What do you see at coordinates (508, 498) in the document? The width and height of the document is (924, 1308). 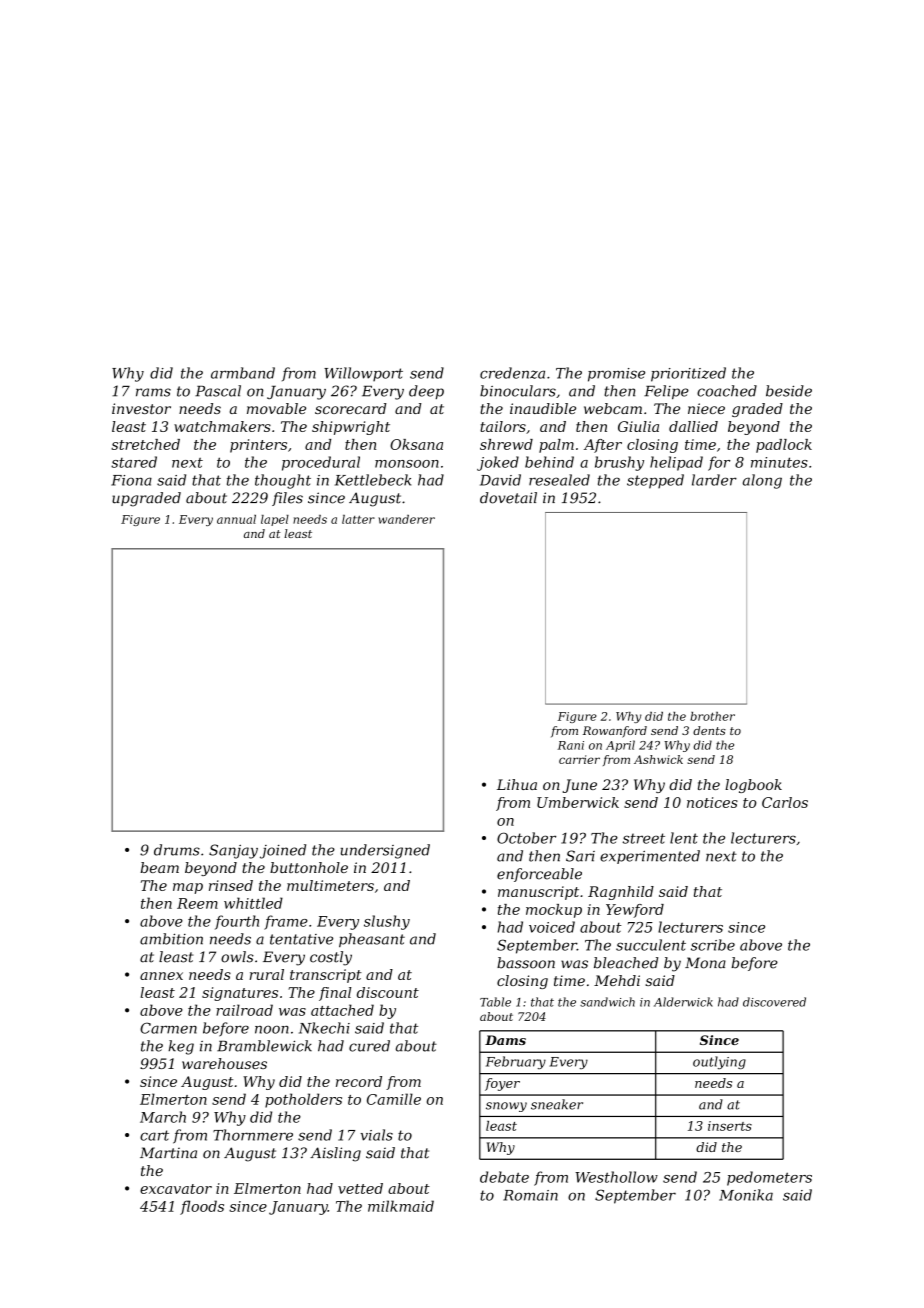 I see `dovetail` at bounding box center [508, 498].
